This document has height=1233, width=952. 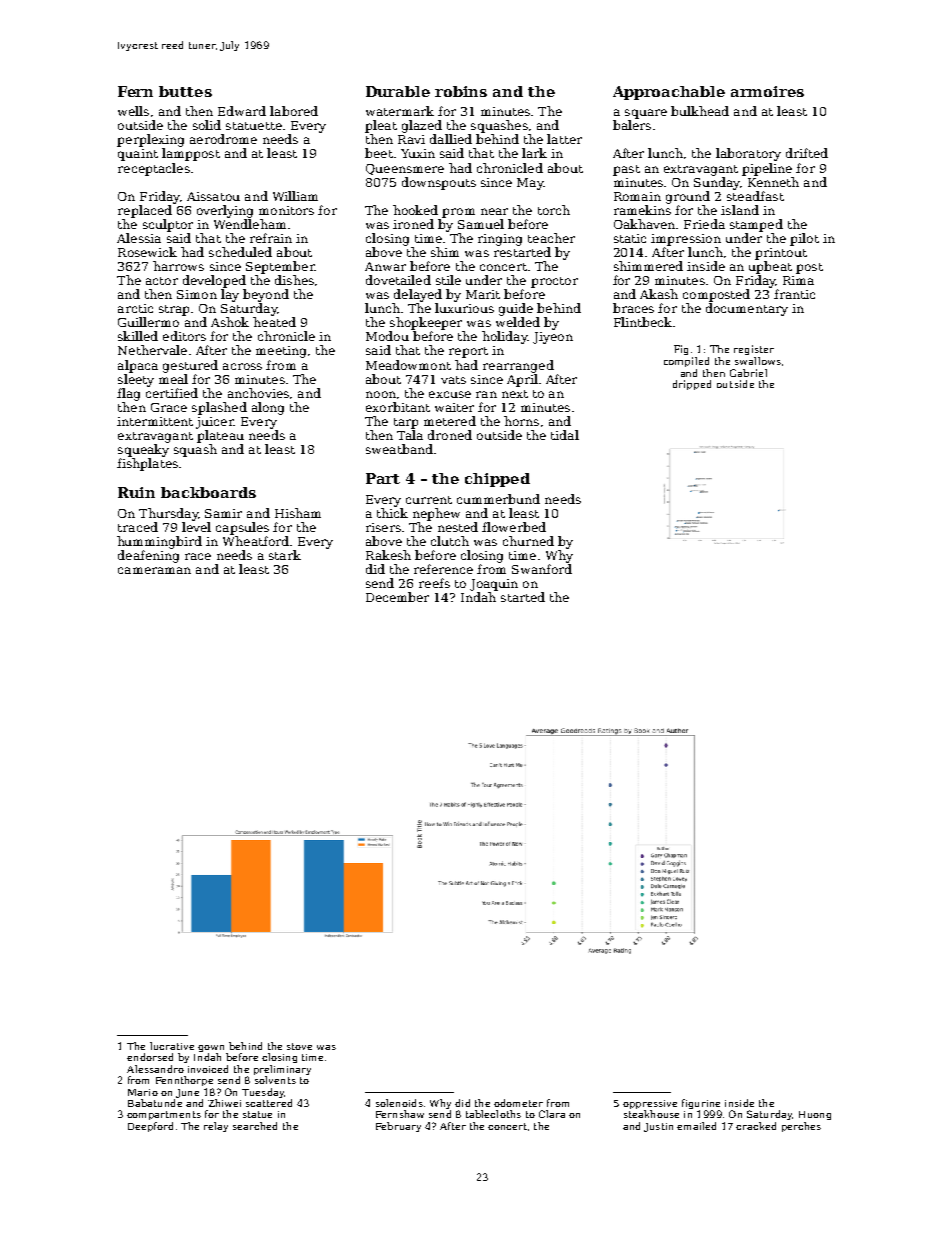 What do you see at coordinates (154, 169) in the document?
I see `receptacles` at bounding box center [154, 169].
